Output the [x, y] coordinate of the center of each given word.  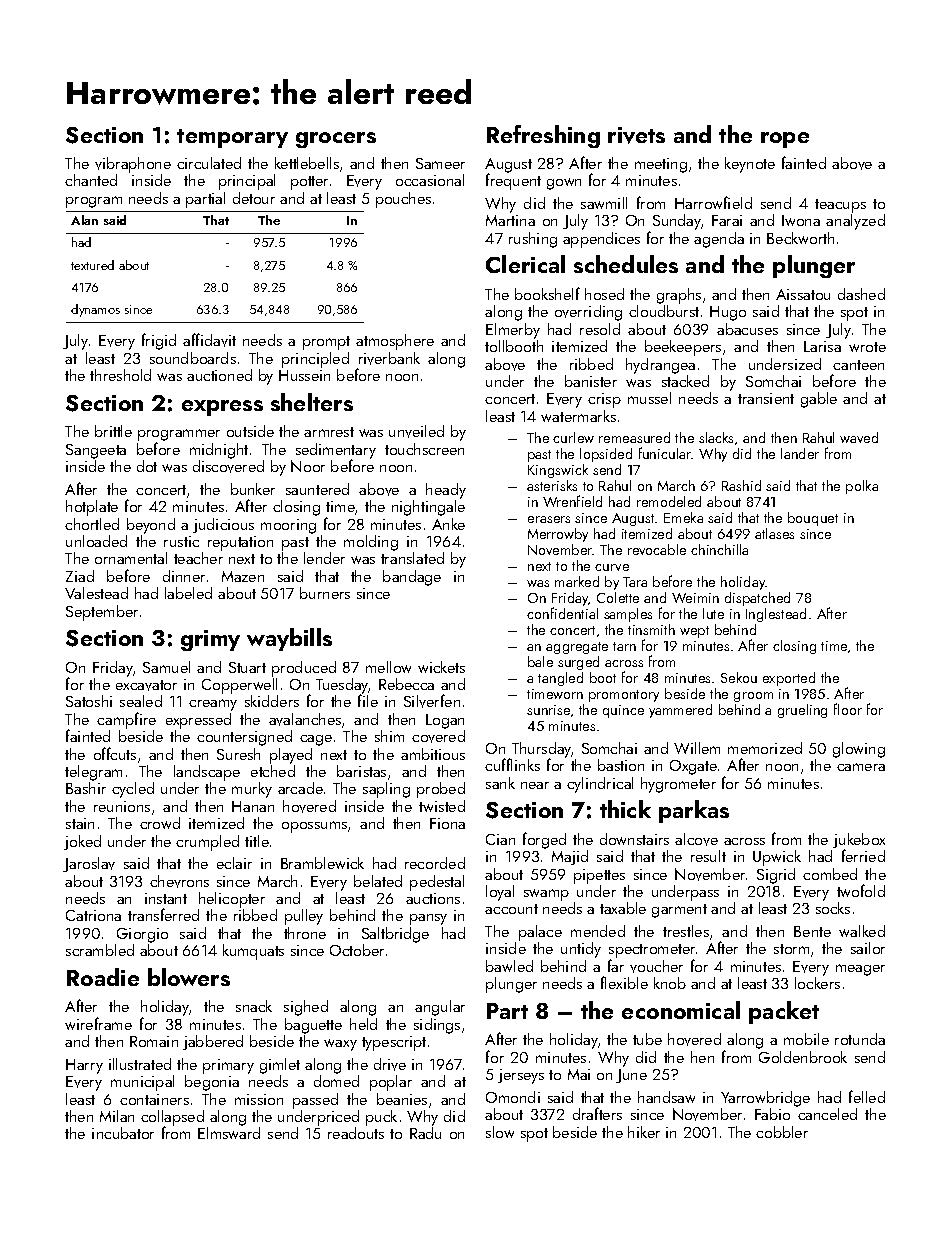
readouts [356, 1133]
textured [92, 265]
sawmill [604, 203]
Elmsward [229, 1133]
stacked [685, 381]
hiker [644, 1132]
